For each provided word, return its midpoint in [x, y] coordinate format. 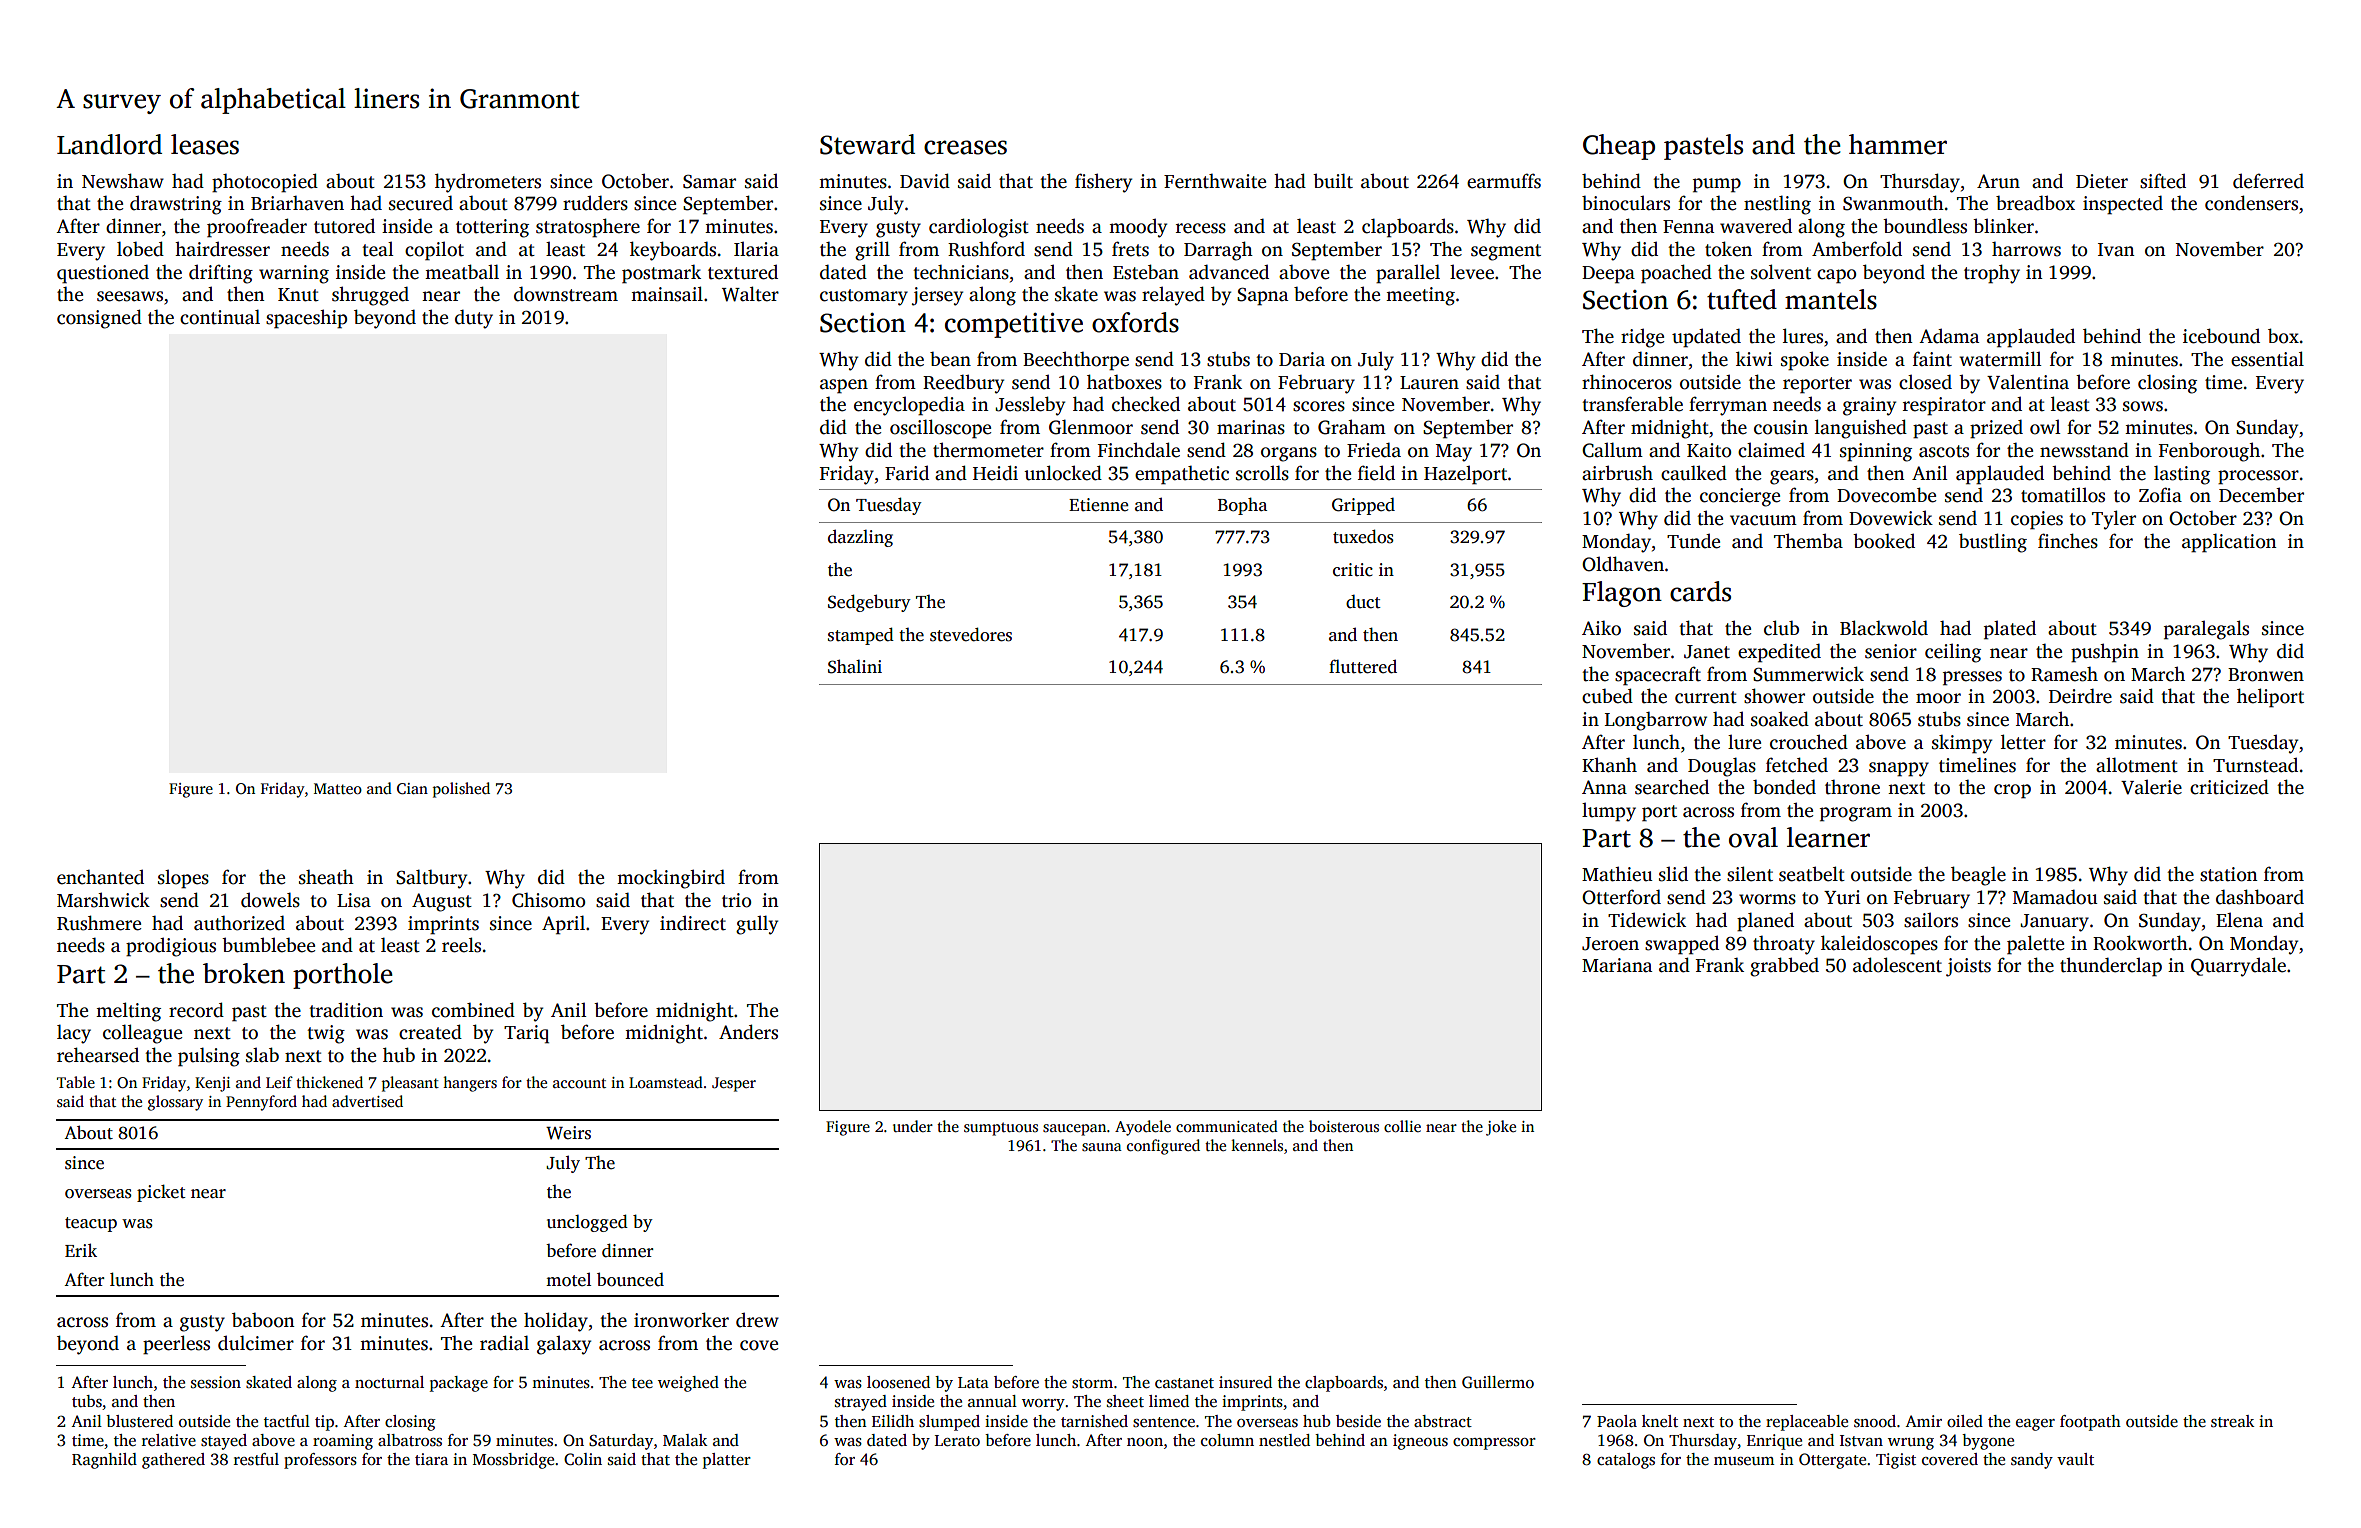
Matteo [338, 788]
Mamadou [2055, 897]
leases [205, 144]
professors [320, 1461]
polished [461, 790]
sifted [2163, 181]
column [1227, 1440]
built [1333, 181]
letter [2023, 742]
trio [736, 900]
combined [473, 1010]
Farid [907, 473]
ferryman [1728, 406]
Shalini [855, 666]
